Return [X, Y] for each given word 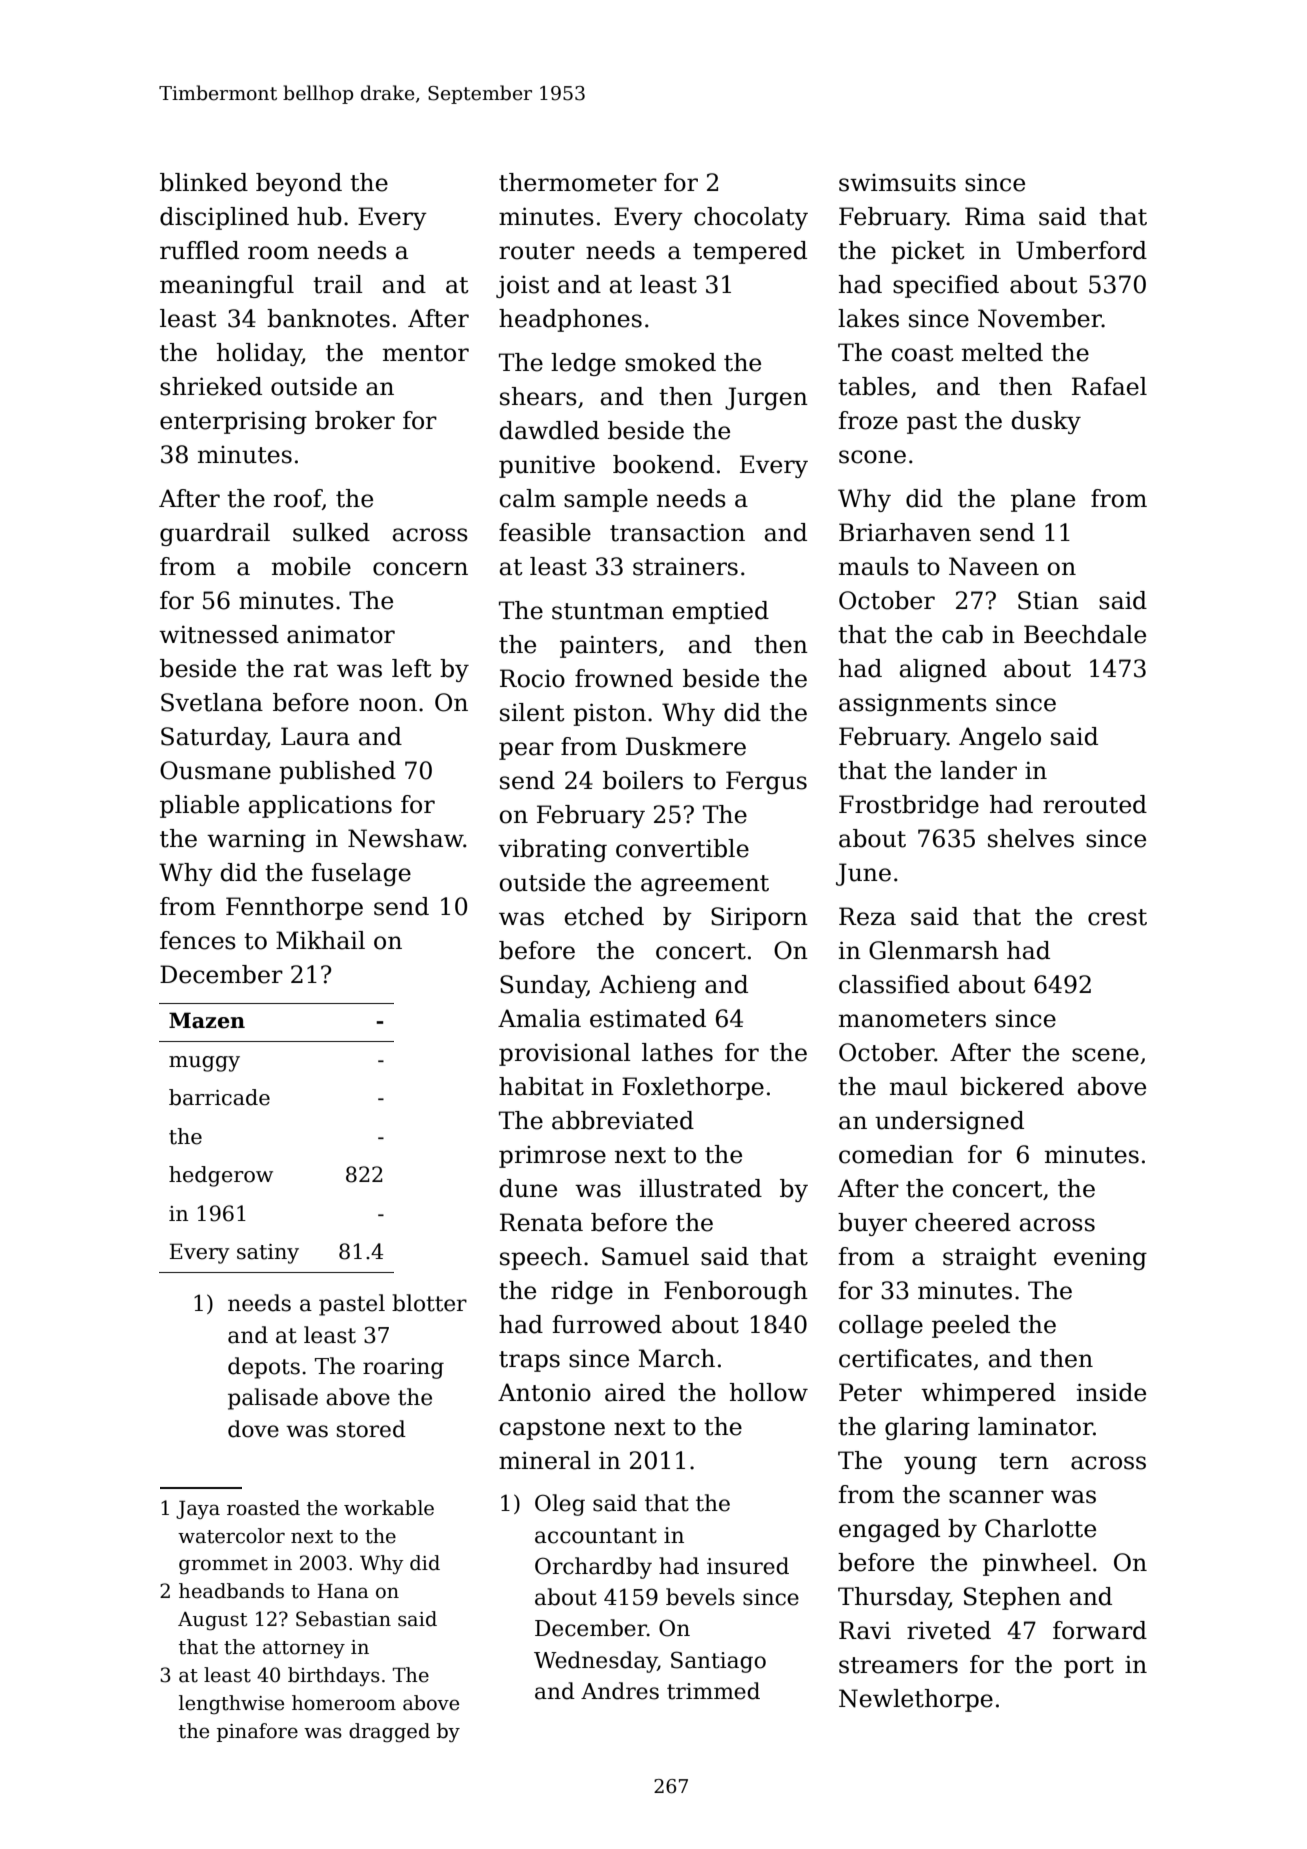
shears [538, 396]
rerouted [1095, 804]
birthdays [334, 1676]
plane [1043, 500]
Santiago [718, 1662]
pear [526, 751]
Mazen [207, 1020]
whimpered [988, 1394]
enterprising [233, 422]
